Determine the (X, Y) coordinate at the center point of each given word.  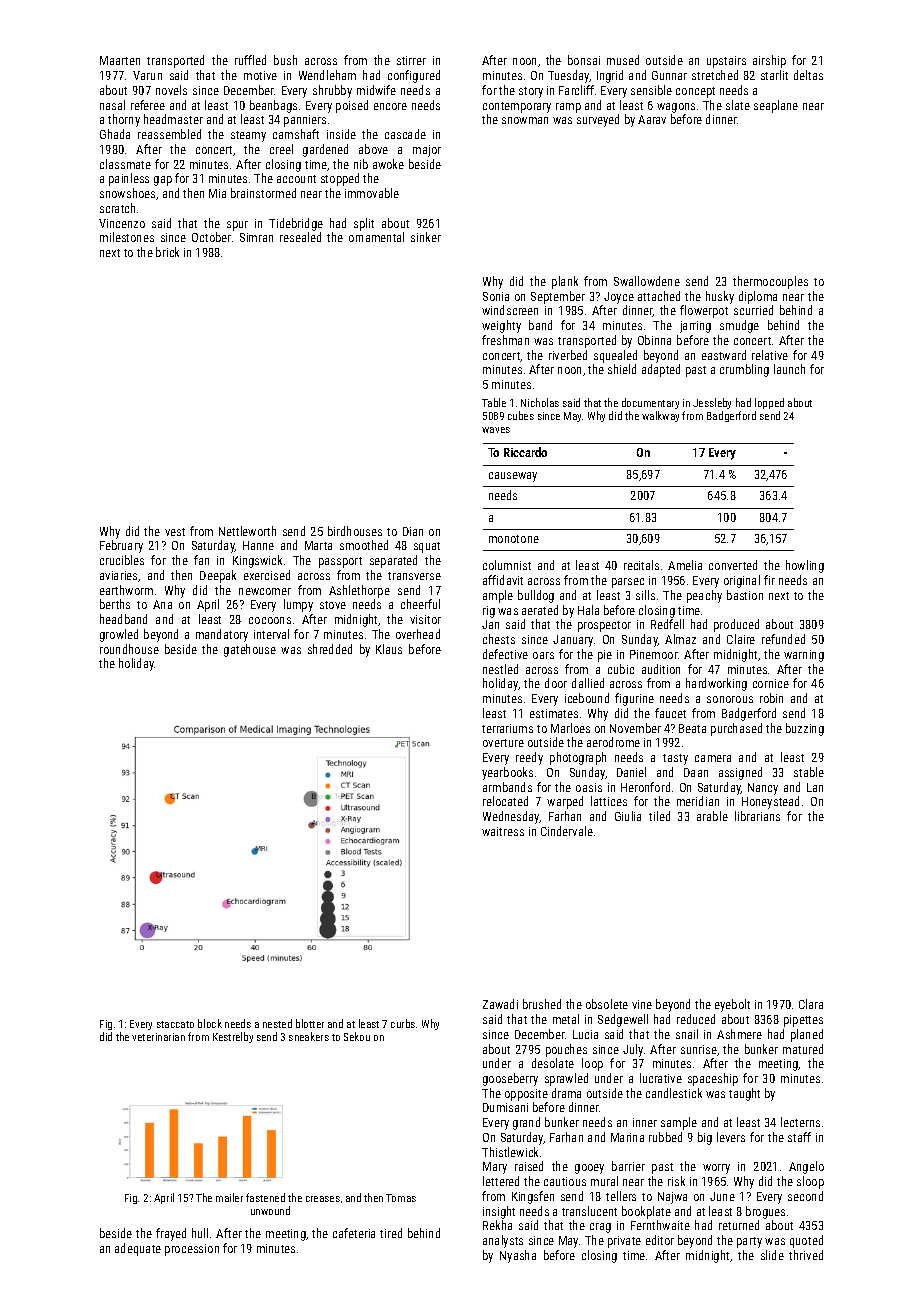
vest (175, 532)
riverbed (568, 355)
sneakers (309, 1036)
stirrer (411, 60)
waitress (503, 831)
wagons (676, 108)
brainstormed (263, 193)
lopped (769, 403)
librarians (757, 816)
